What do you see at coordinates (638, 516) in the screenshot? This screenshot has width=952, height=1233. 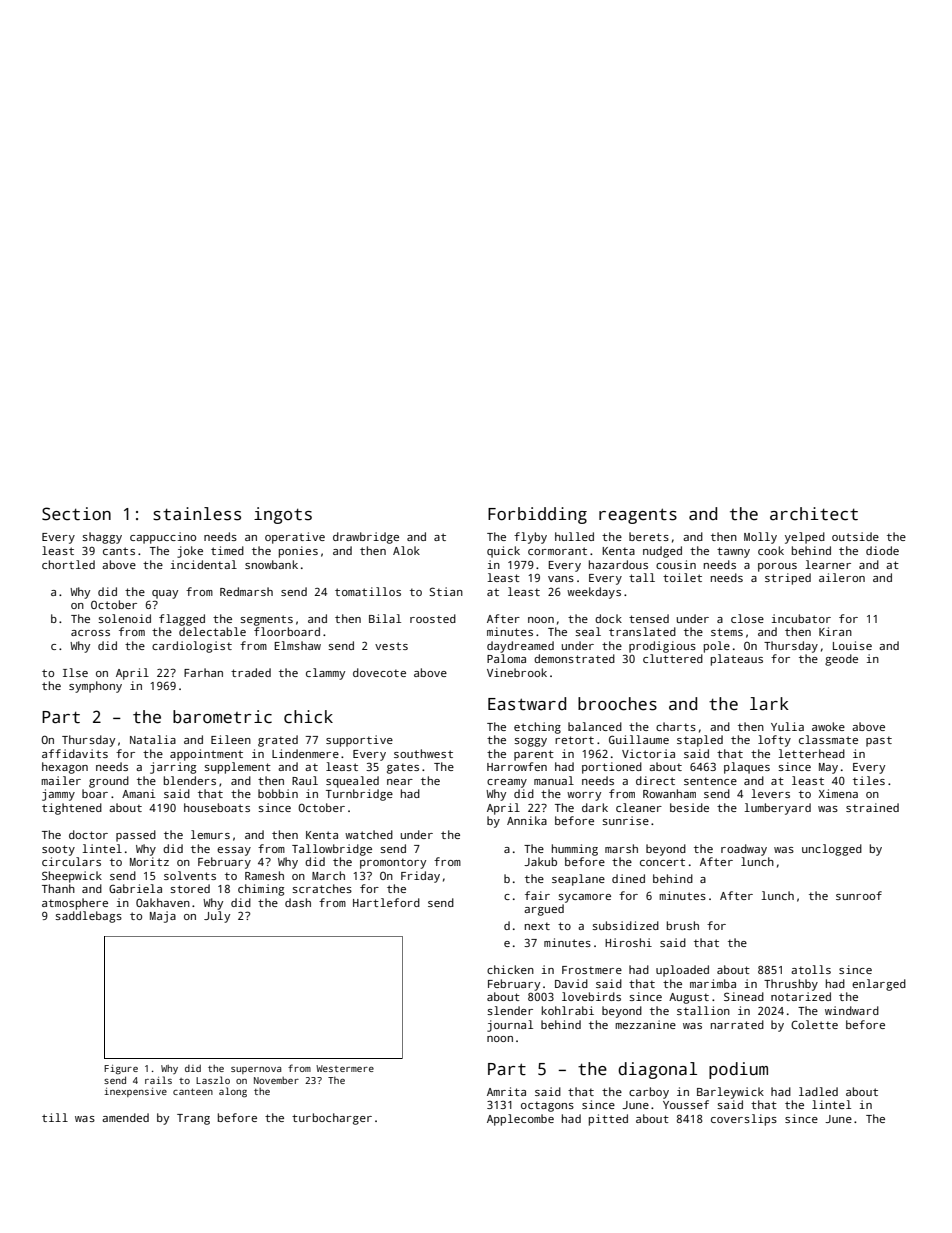 I see `reagents` at bounding box center [638, 516].
